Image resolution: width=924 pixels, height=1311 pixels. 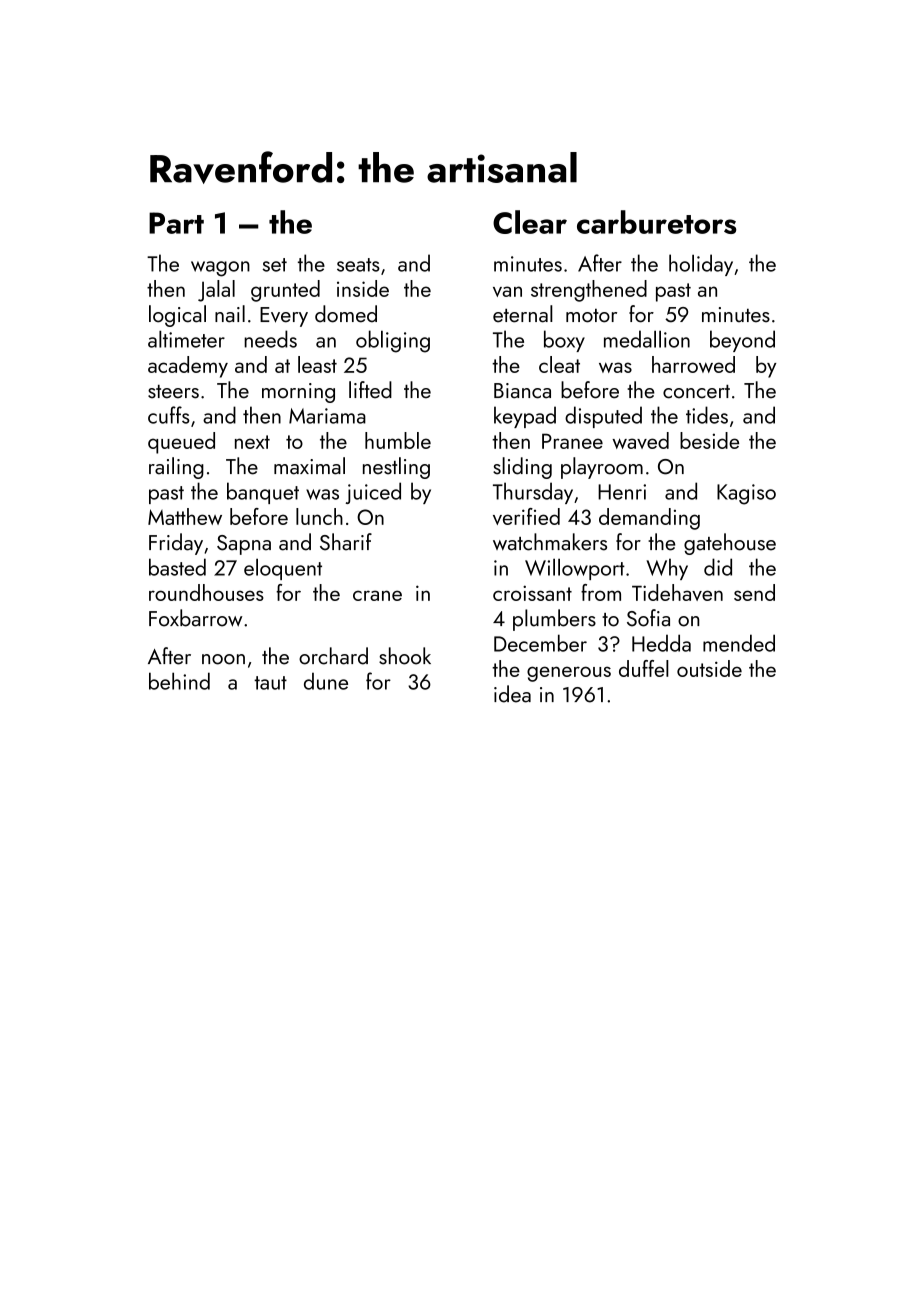 I want to click on holiday, so click(x=701, y=265).
